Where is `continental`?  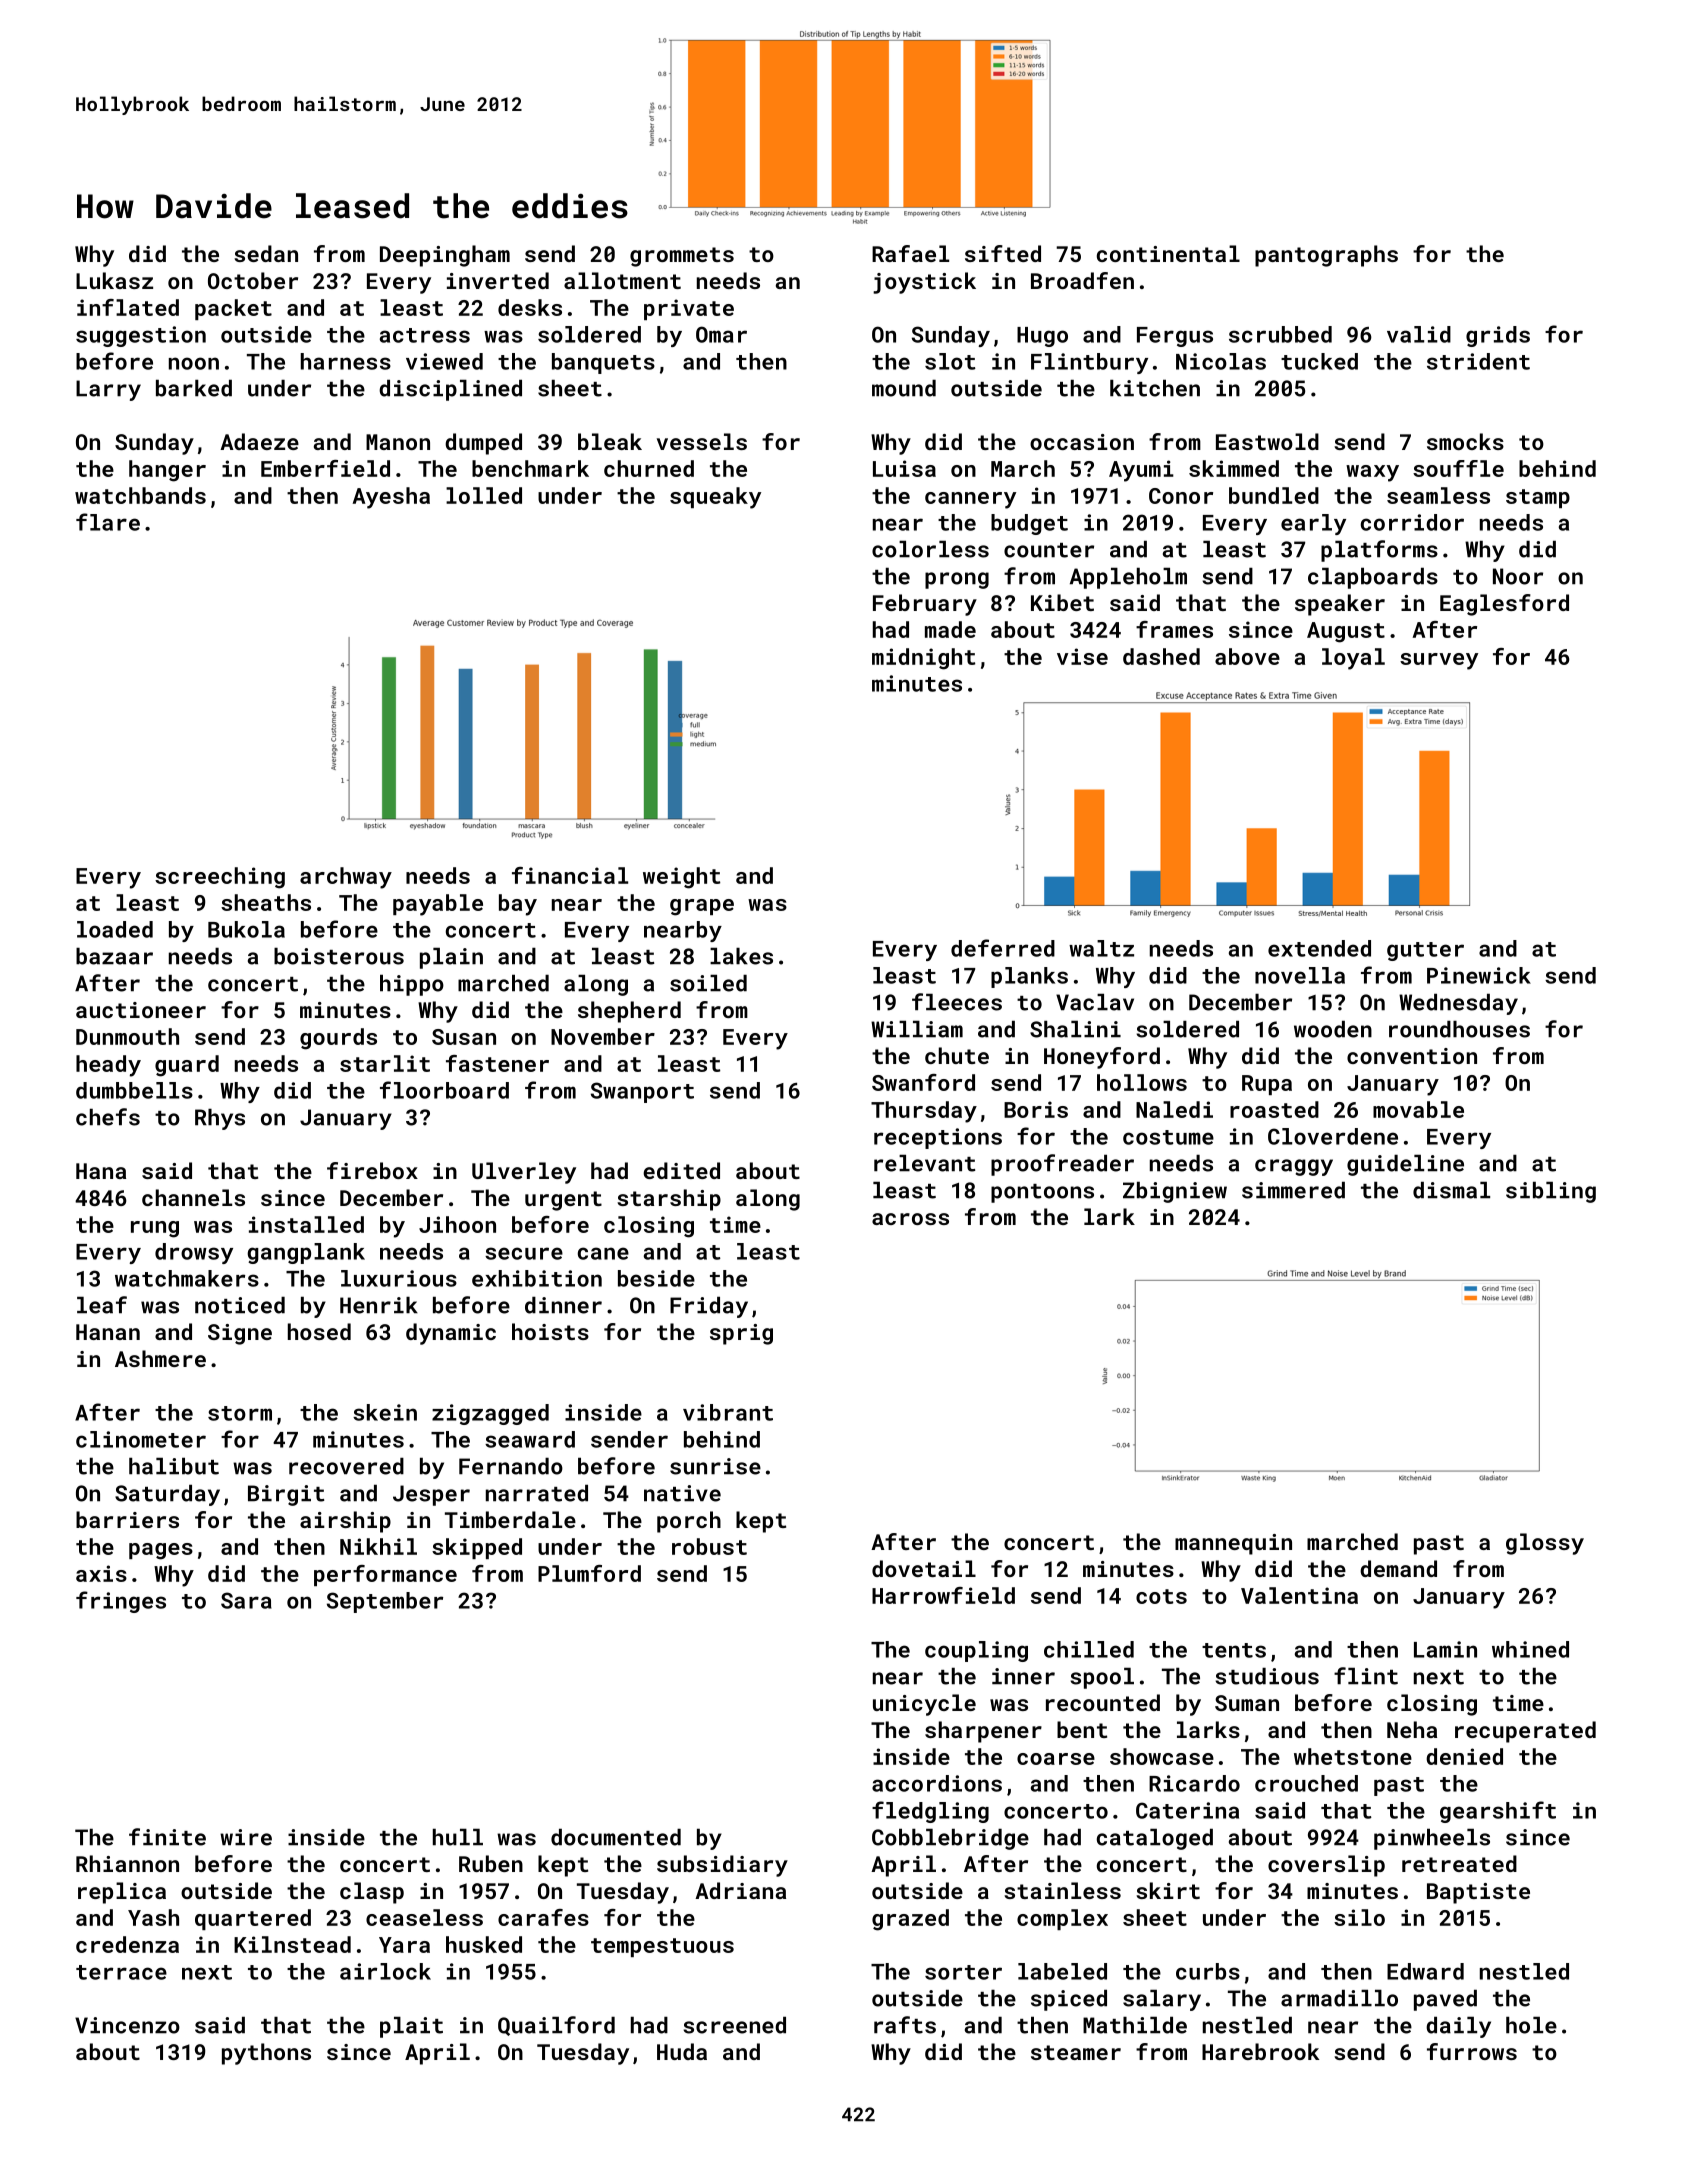
continental is located at coordinates (1168, 253).
